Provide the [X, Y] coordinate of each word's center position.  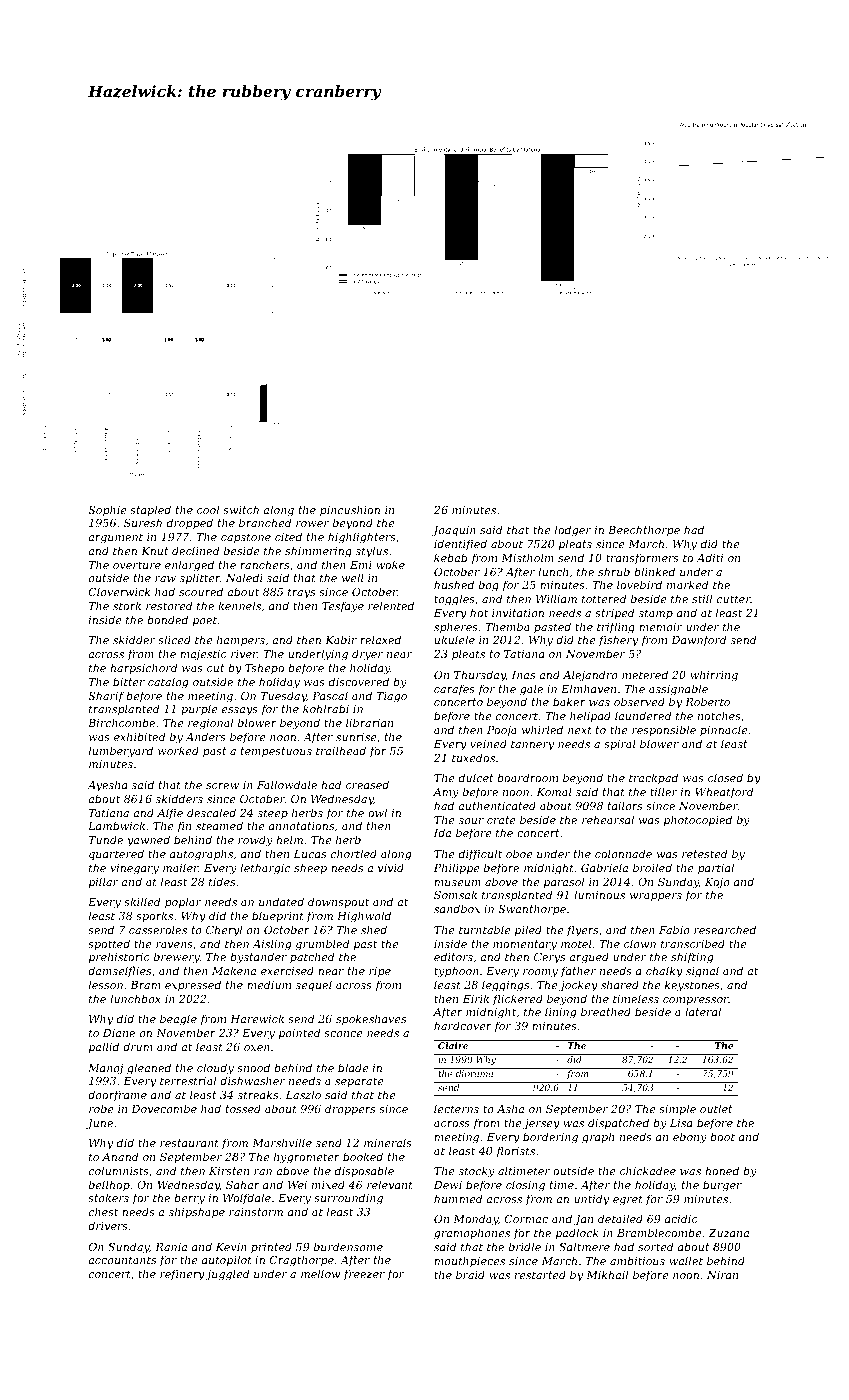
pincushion [350, 511]
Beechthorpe [644, 531]
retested [704, 853]
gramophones [472, 1234]
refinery [182, 1275]
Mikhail [607, 1274]
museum [457, 883]
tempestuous [276, 752]
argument [115, 538]
